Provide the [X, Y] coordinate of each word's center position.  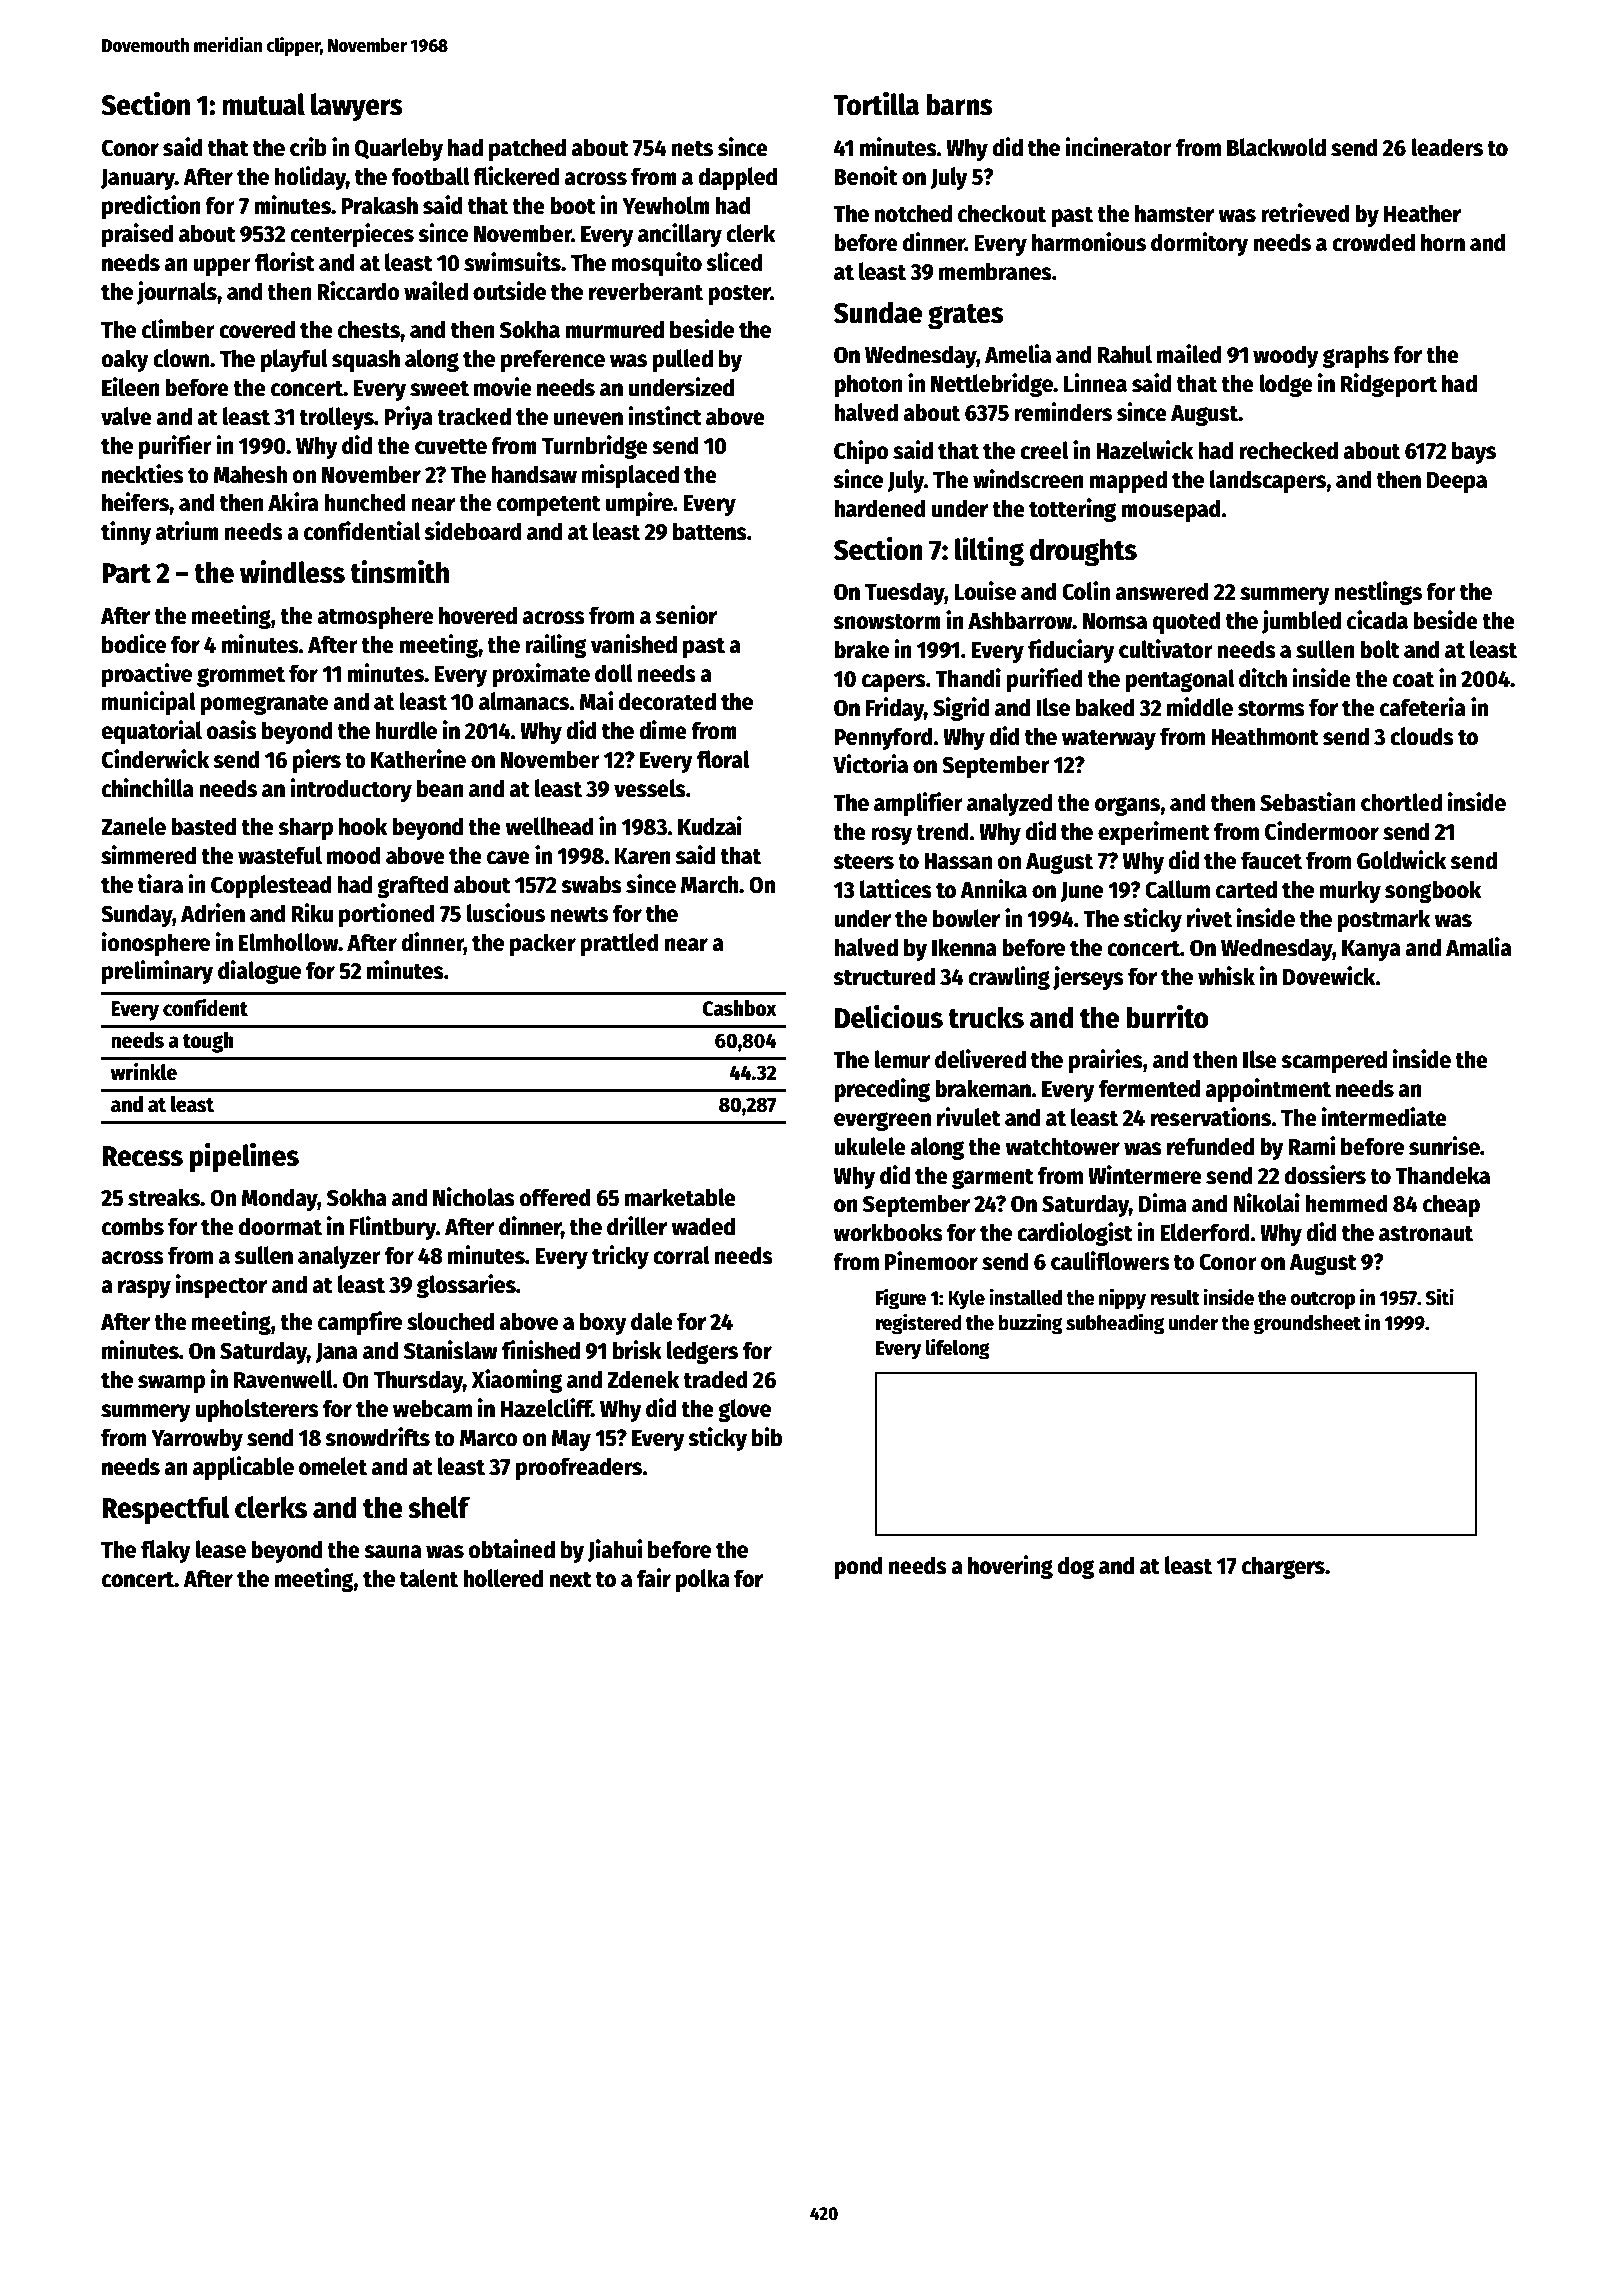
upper [222, 267]
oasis [232, 730]
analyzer [339, 1257]
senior [686, 615]
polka [703, 1580]
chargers [1283, 1567]
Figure [901, 1299]
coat [1413, 679]
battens [710, 531]
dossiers [1325, 1175]
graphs [1356, 356]
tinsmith [399, 572]
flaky [166, 1551]
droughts [1083, 552]
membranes [995, 271]
